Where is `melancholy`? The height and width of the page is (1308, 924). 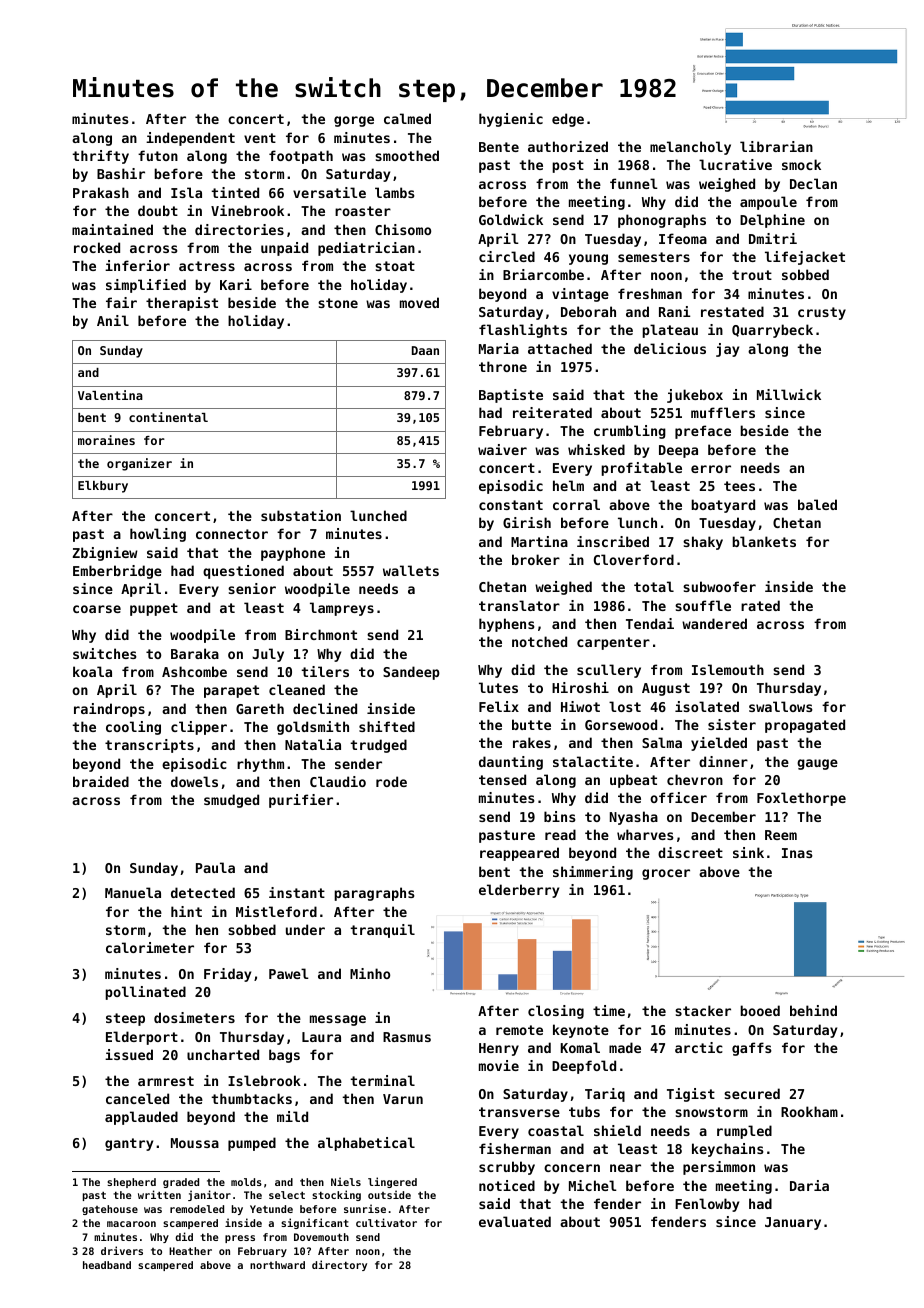
melancholy is located at coordinates (690, 148).
